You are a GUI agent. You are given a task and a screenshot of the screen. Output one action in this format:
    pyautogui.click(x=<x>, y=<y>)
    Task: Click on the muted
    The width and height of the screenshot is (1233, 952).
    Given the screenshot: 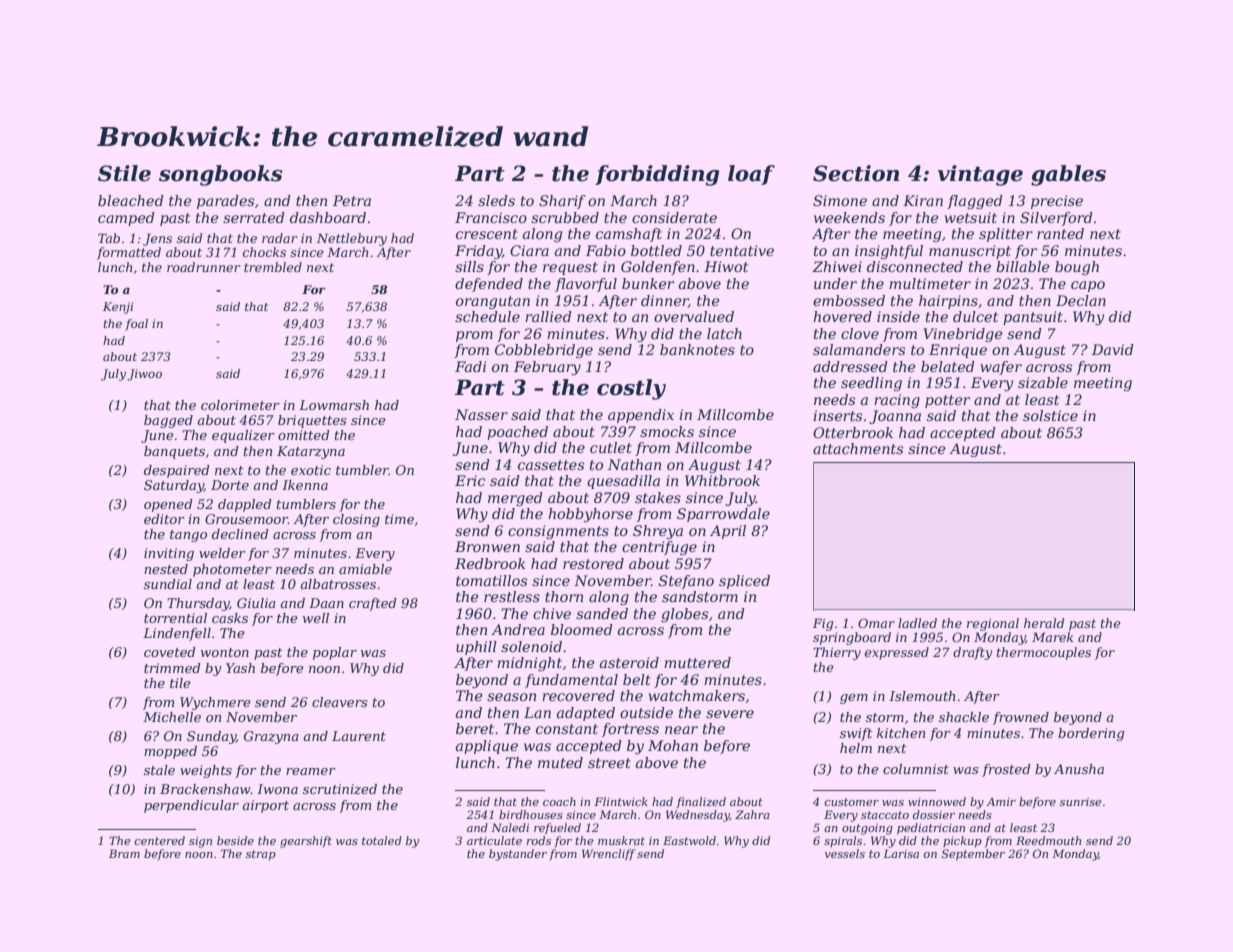 What is the action you would take?
    pyautogui.click(x=560, y=762)
